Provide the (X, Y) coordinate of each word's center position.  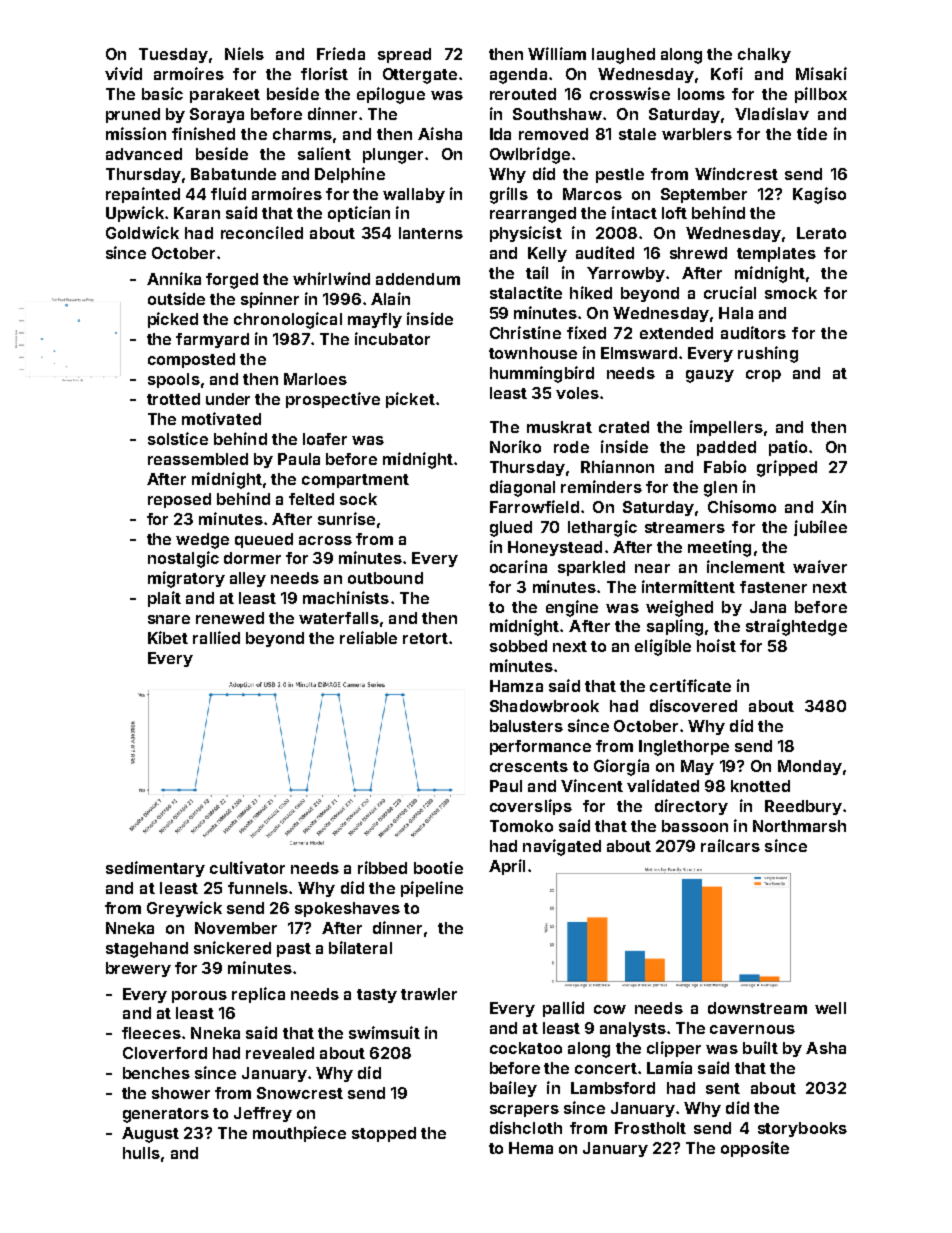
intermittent (688, 586)
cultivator (247, 867)
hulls (141, 1153)
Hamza (516, 686)
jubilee (820, 528)
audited (605, 252)
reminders (601, 486)
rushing (768, 354)
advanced (144, 154)
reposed (179, 500)
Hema (531, 1148)
